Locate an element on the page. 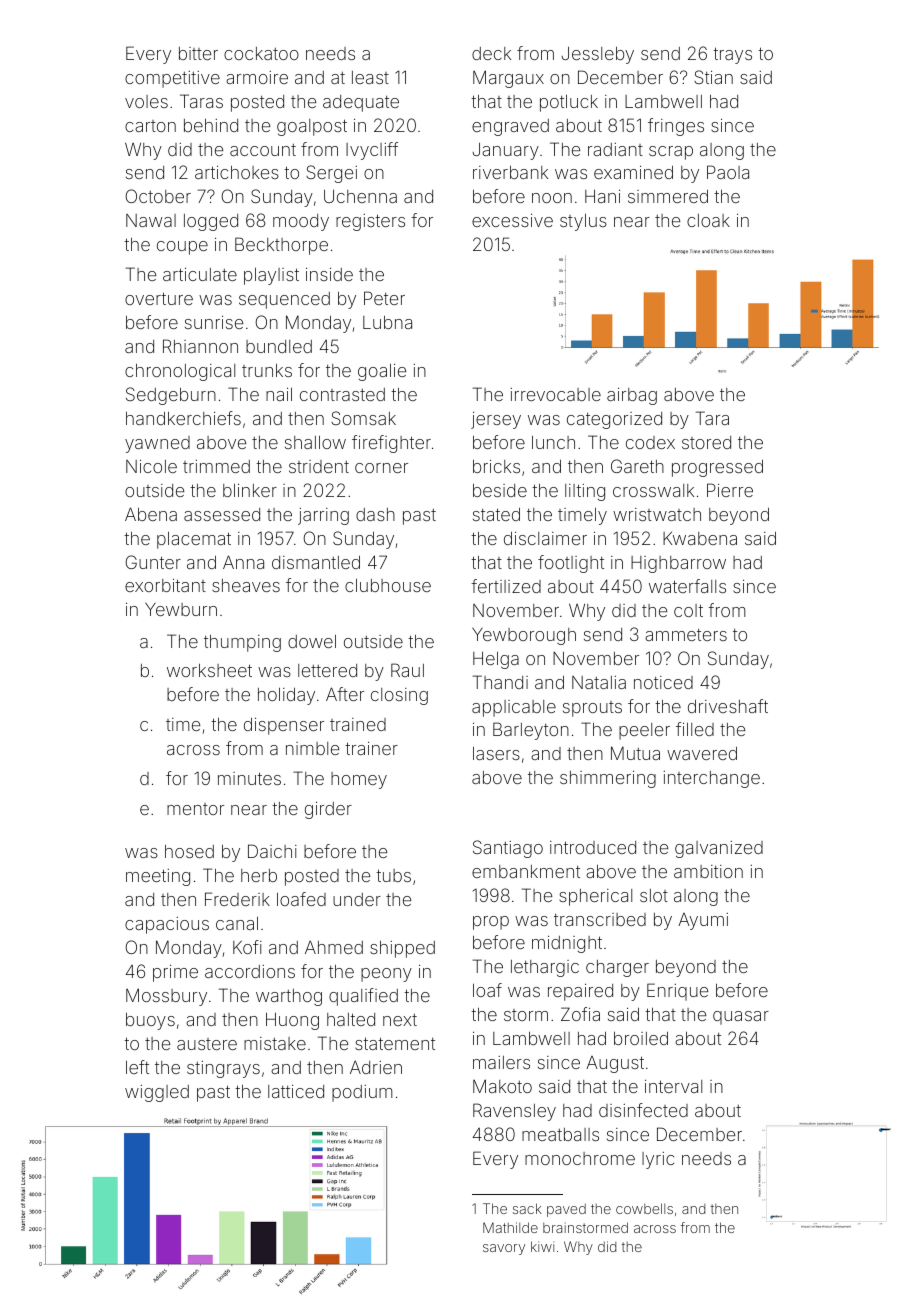 Image resolution: width=908 pixels, height=1316 pixels. Yewborough is located at coordinates (524, 636).
